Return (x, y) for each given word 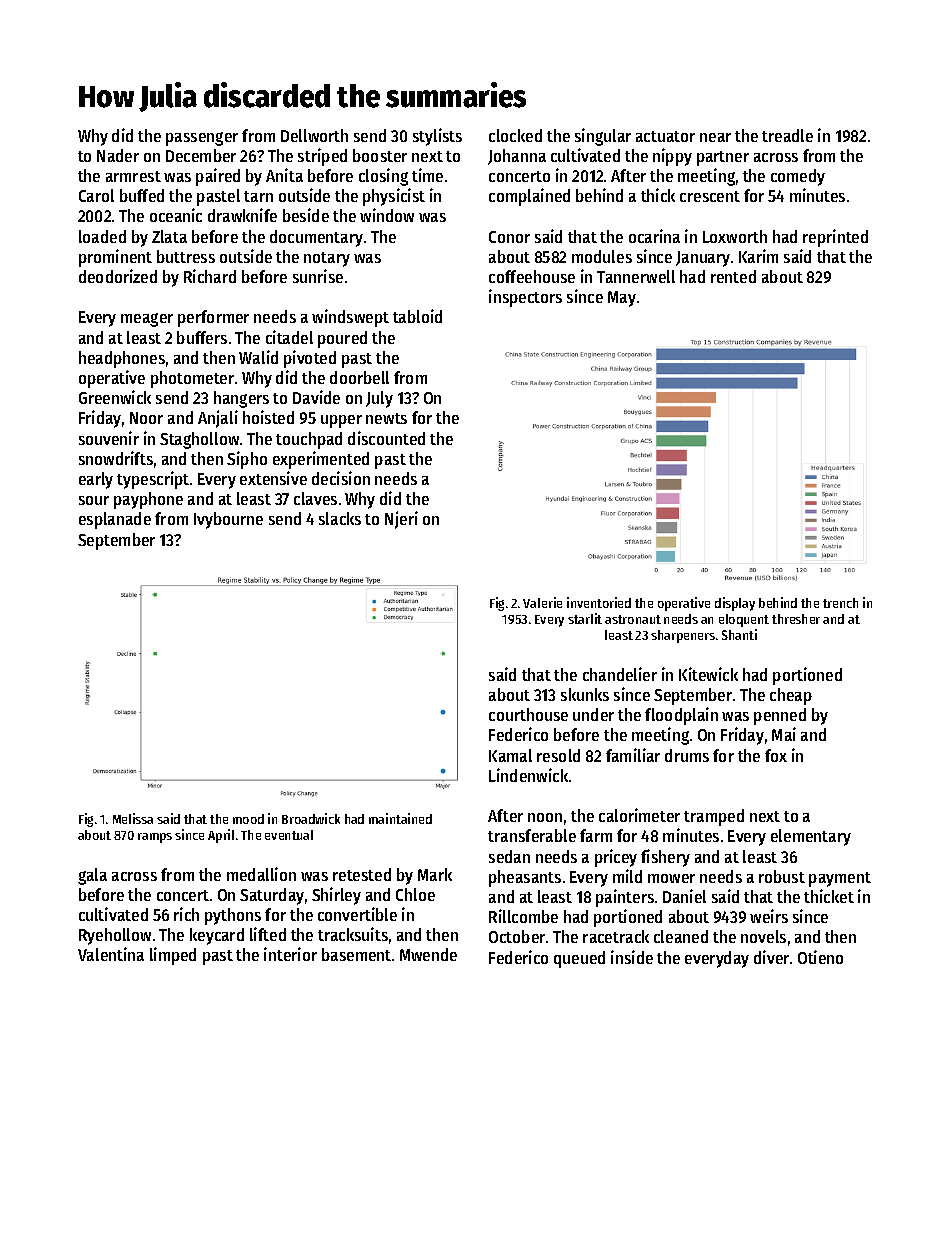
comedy (798, 177)
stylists (437, 137)
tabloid (417, 316)
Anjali (218, 419)
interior (290, 954)
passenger (202, 139)
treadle (787, 135)
